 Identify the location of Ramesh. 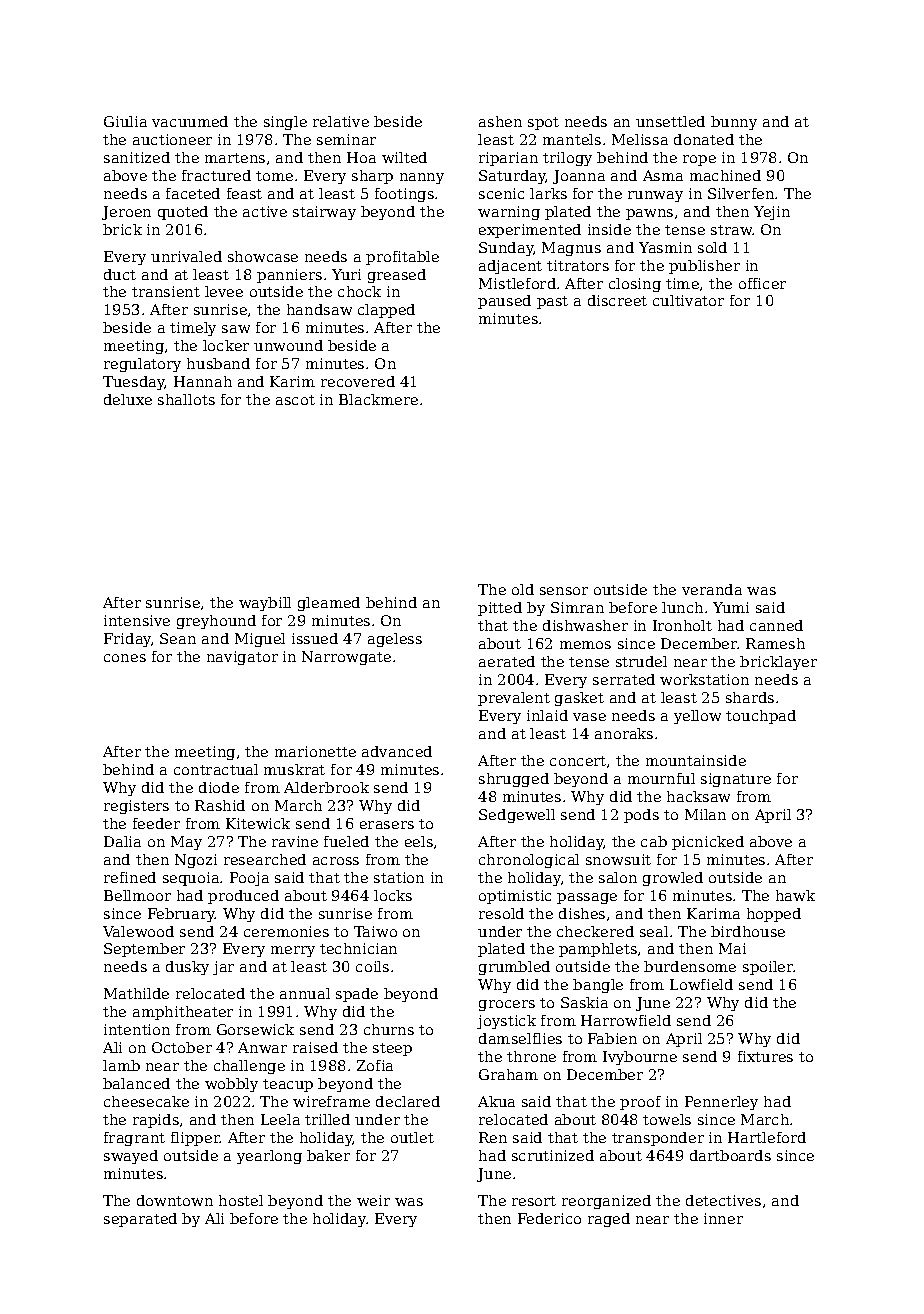
(775, 643).
